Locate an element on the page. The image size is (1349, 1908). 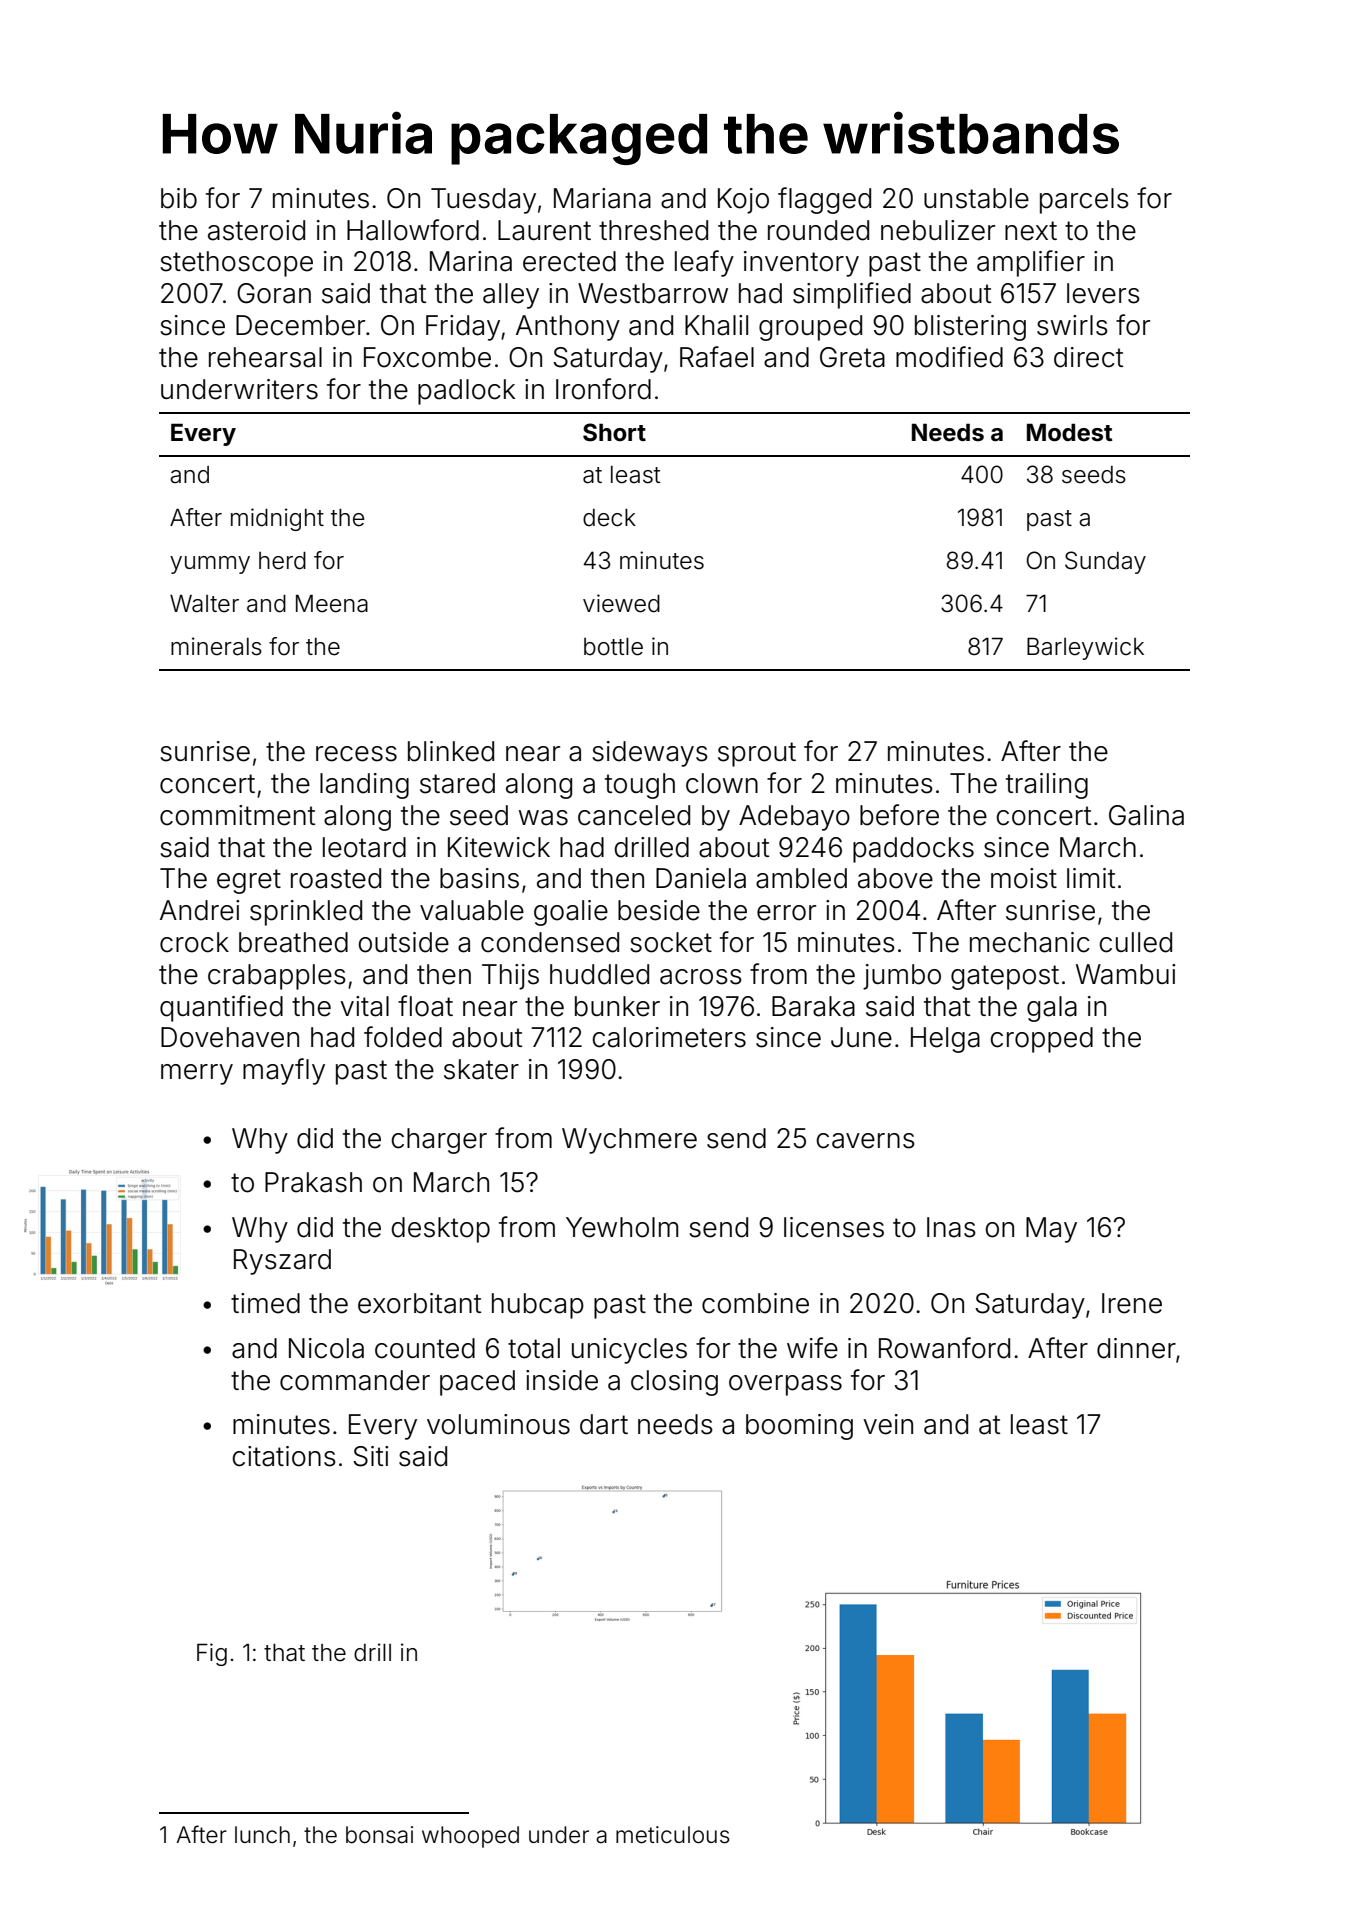
commitment is located at coordinates (237, 815).
